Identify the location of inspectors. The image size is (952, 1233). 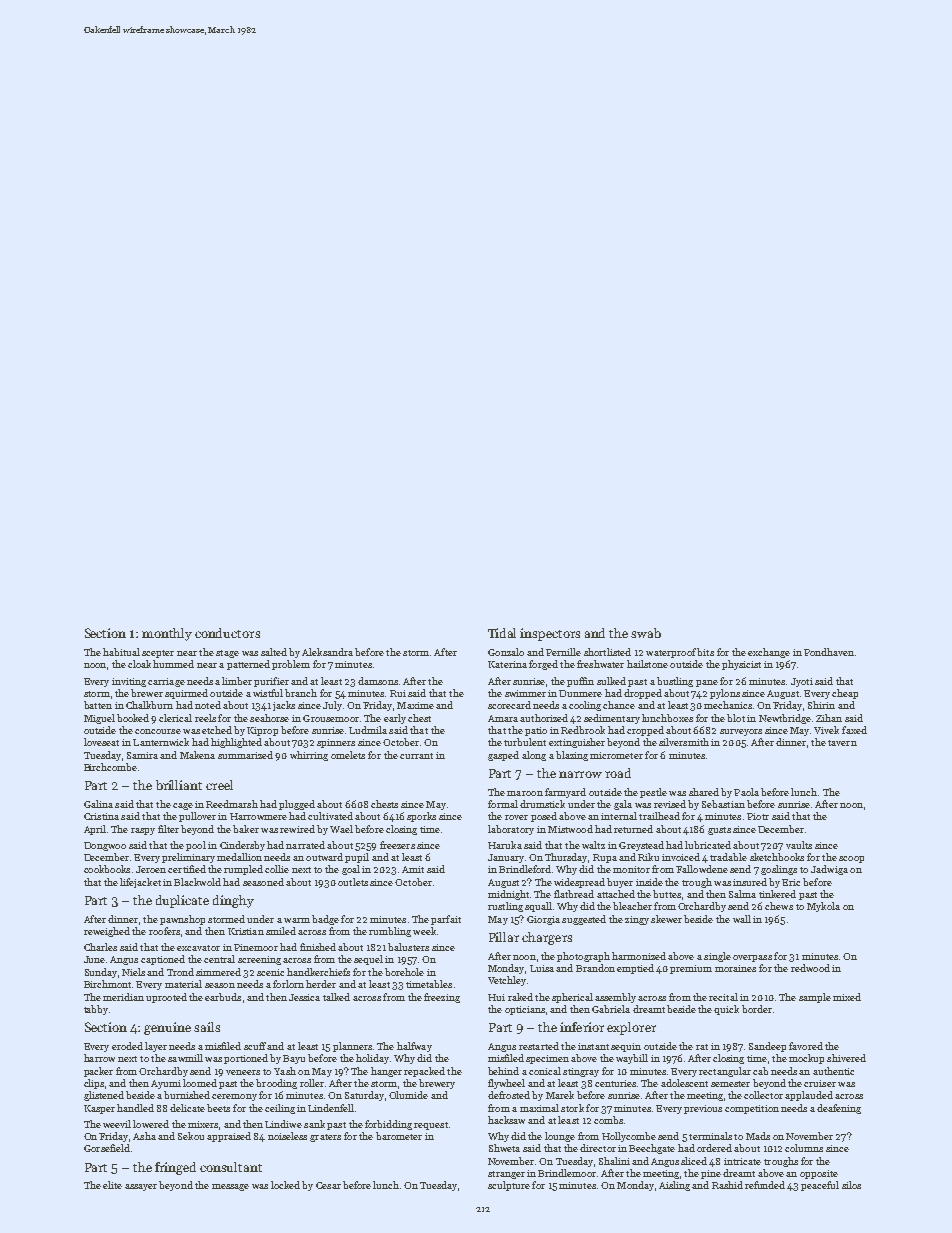
(550, 634).
